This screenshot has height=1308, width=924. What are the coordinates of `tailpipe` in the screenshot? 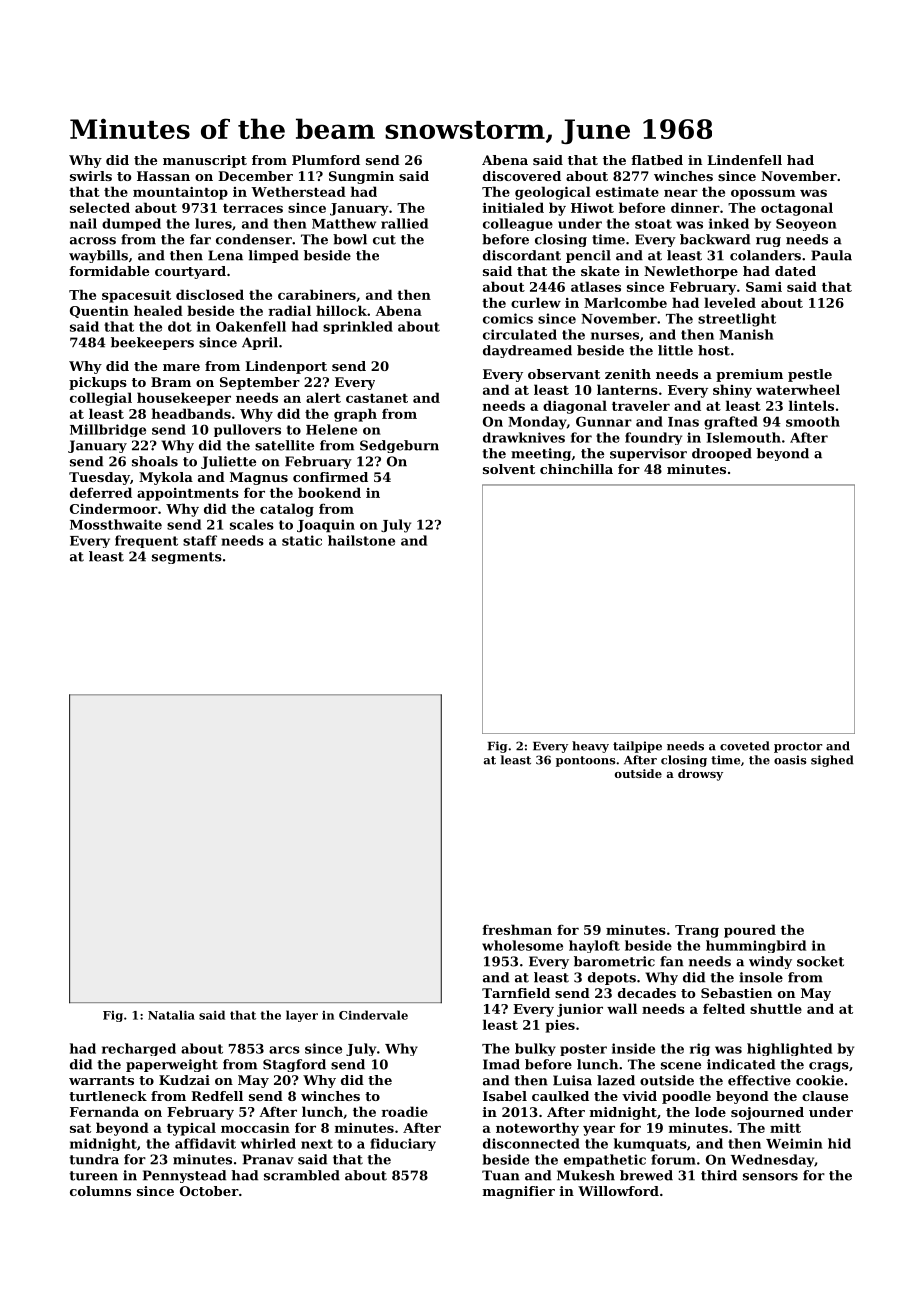 It's located at (637, 747).
